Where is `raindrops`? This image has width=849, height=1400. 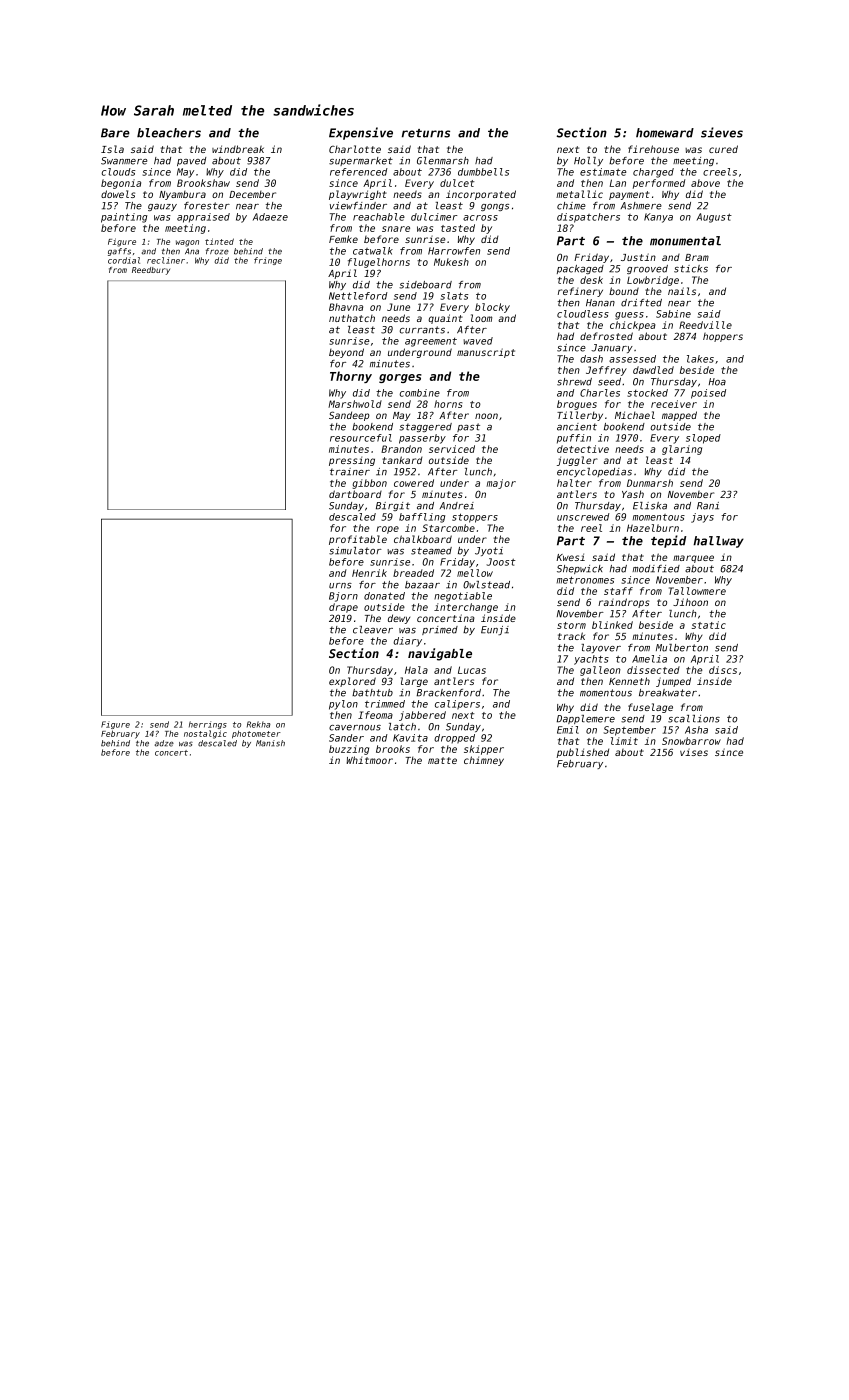 raindrops is located at coordinates (623, 603).
